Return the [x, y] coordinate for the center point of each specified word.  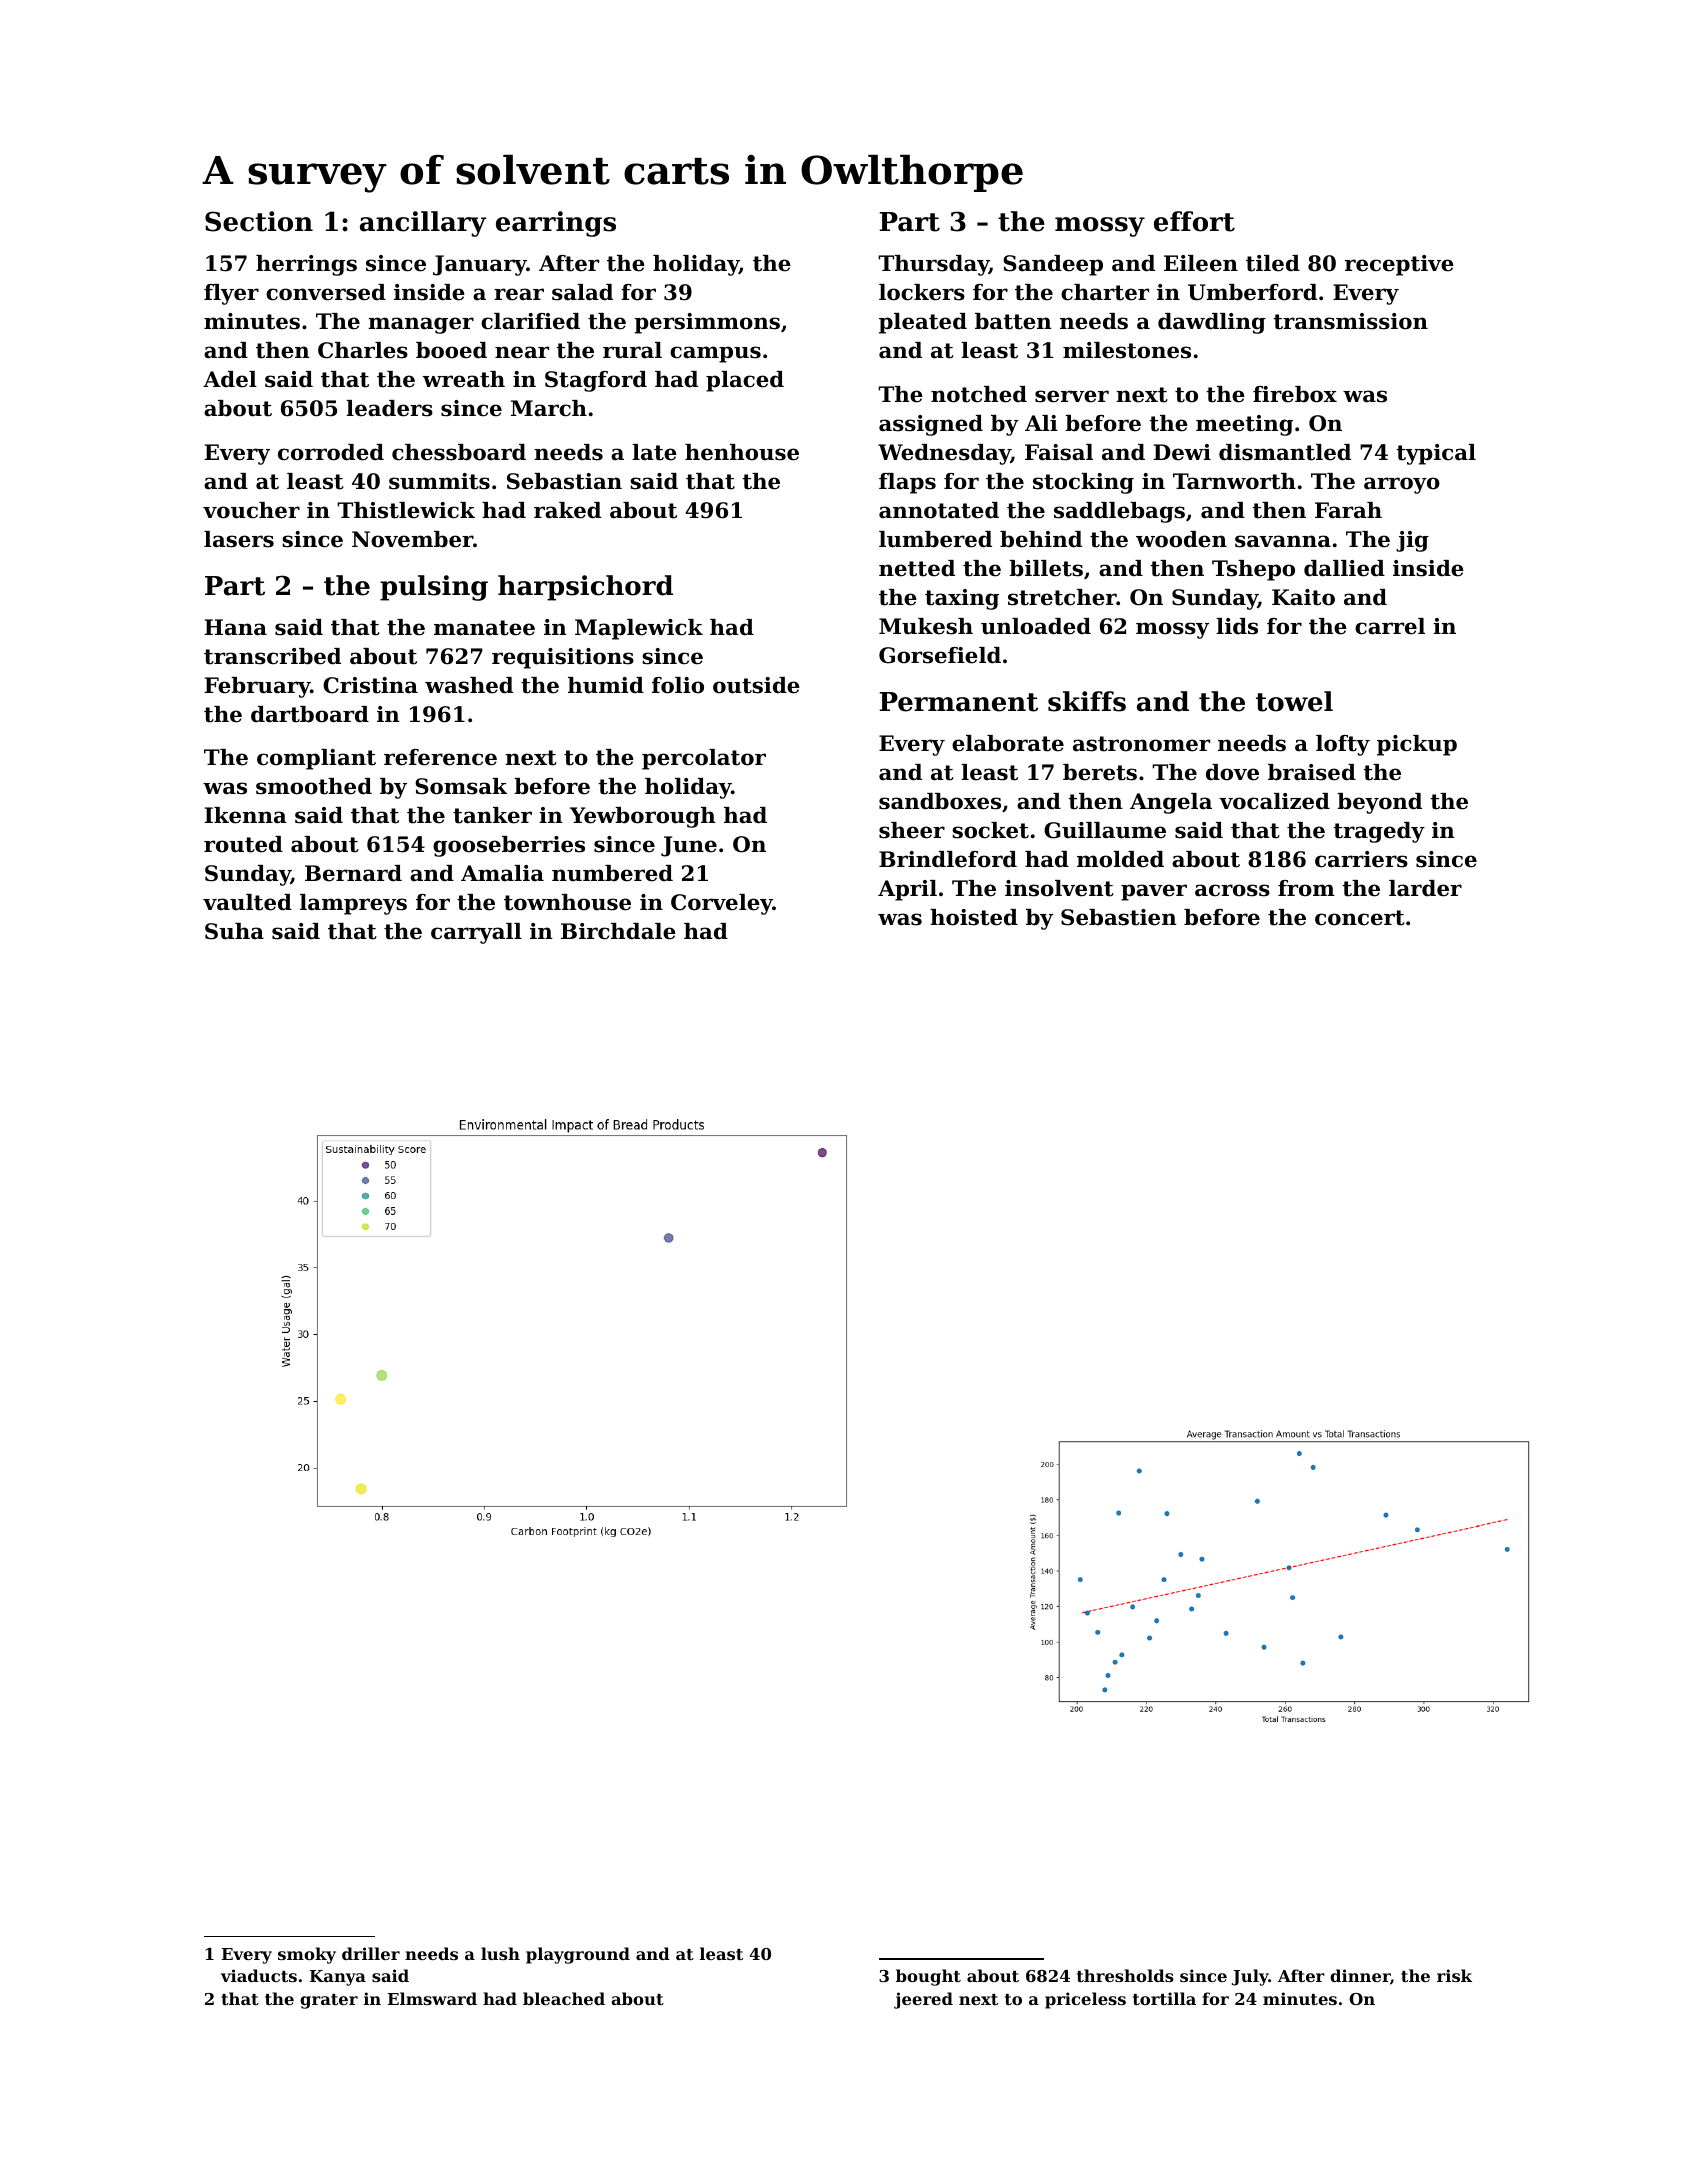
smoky [307, 1955]
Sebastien [1119, 917]
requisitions [563, 658]
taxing [962, 599]
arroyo [1402, 485]
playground [578, 1955]
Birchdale [618, 931]
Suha [234, 931]
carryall [476, 933]
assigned [931, 425]
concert [1360, 918]
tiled [1273, 263]
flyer [231, 294]
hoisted [974, 917]
